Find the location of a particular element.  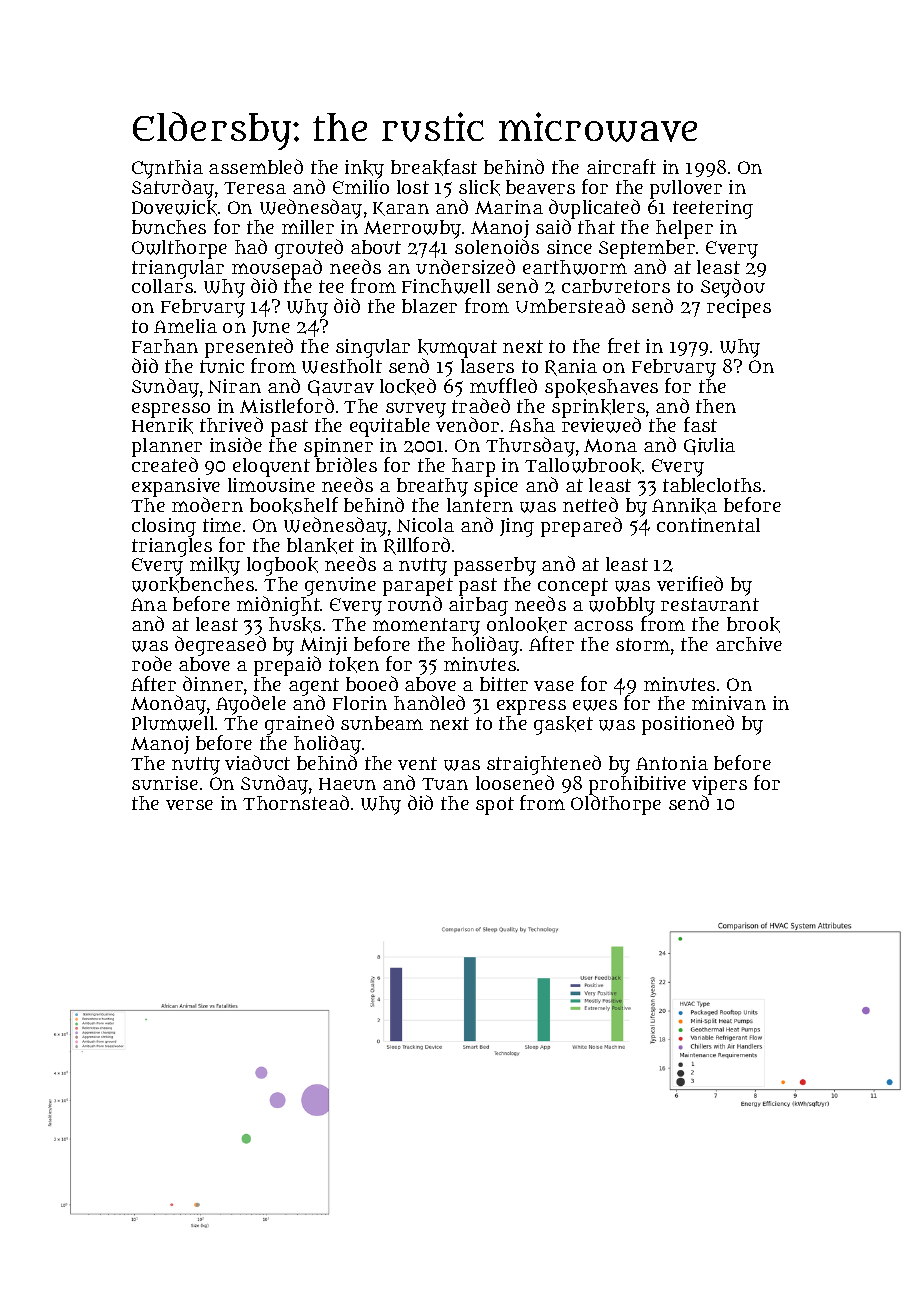

sunbeam is located at coordinates (382, 723).
